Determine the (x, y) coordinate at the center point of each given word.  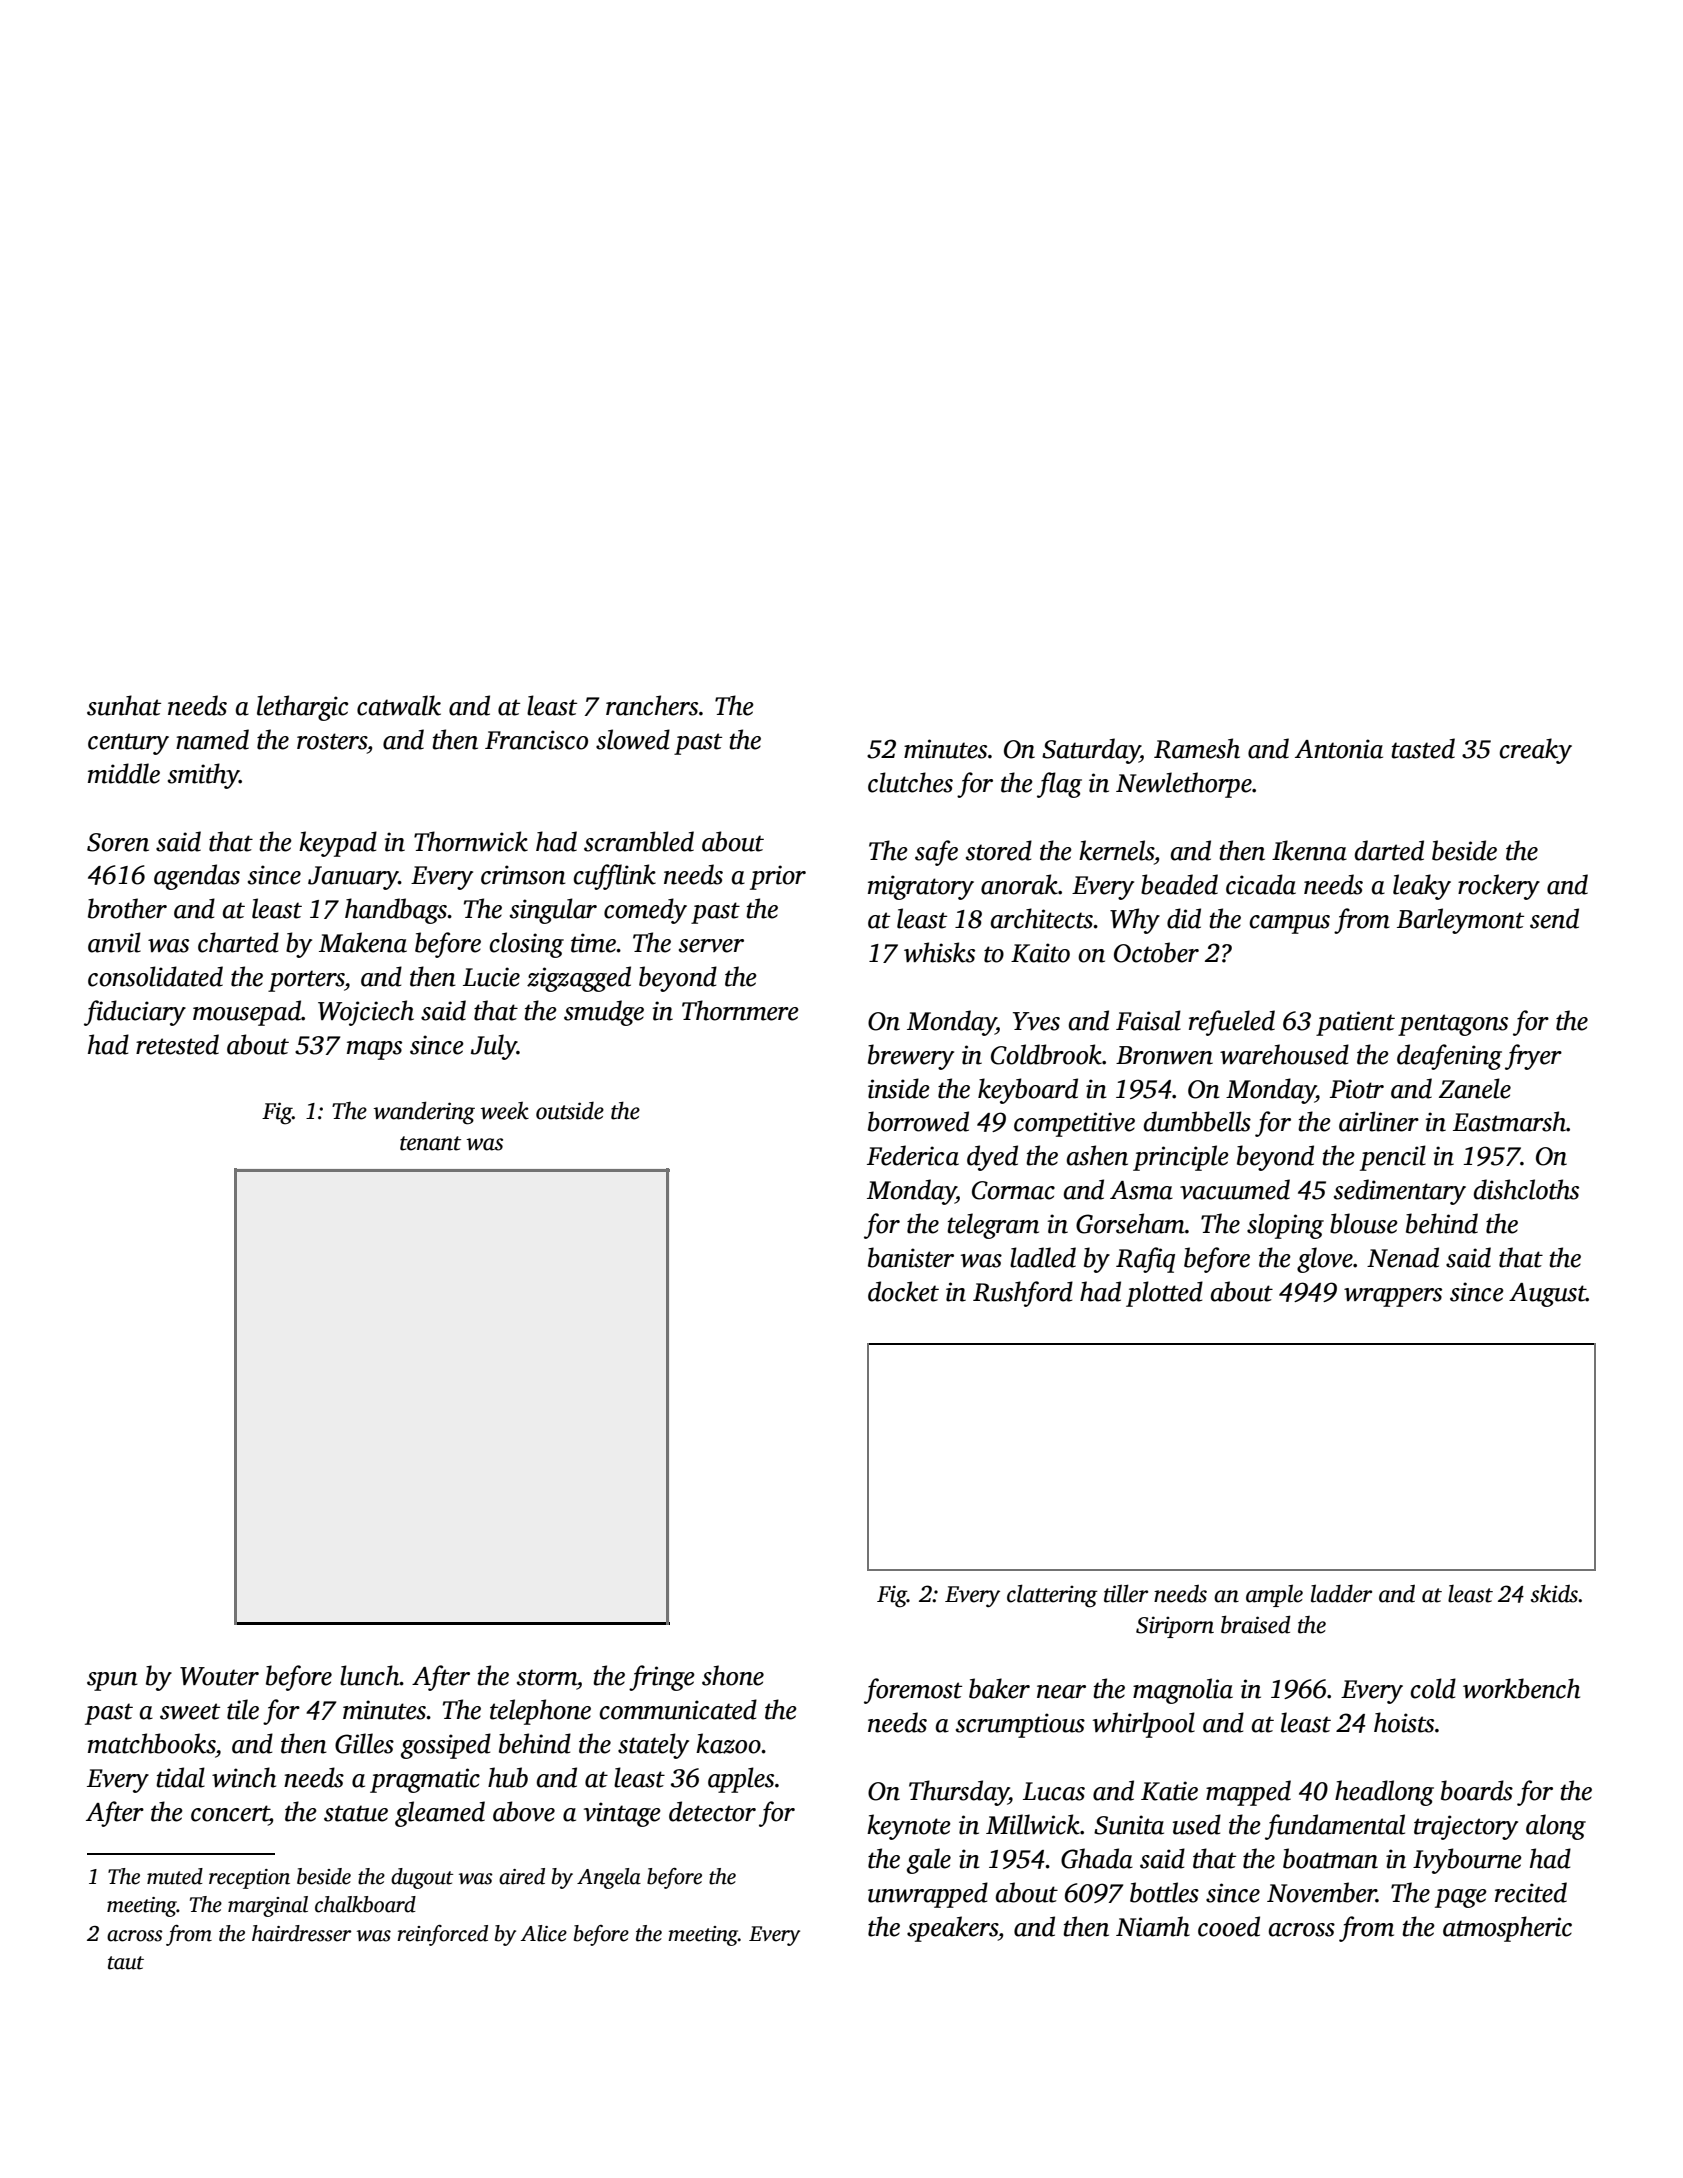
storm (547, 1677)
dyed (992, 1158)
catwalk (399, 705)
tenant (430, 1143)
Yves (1036, 1021)
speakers (952, 1929)
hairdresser (302, 1933)
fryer (1533, 1057)
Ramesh (1197, 748)
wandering (424, 1113)
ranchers (652, 705)
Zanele (1475, 1088)
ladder (1341, 1593)
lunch (370, 1675)
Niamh (1153, 1926)
